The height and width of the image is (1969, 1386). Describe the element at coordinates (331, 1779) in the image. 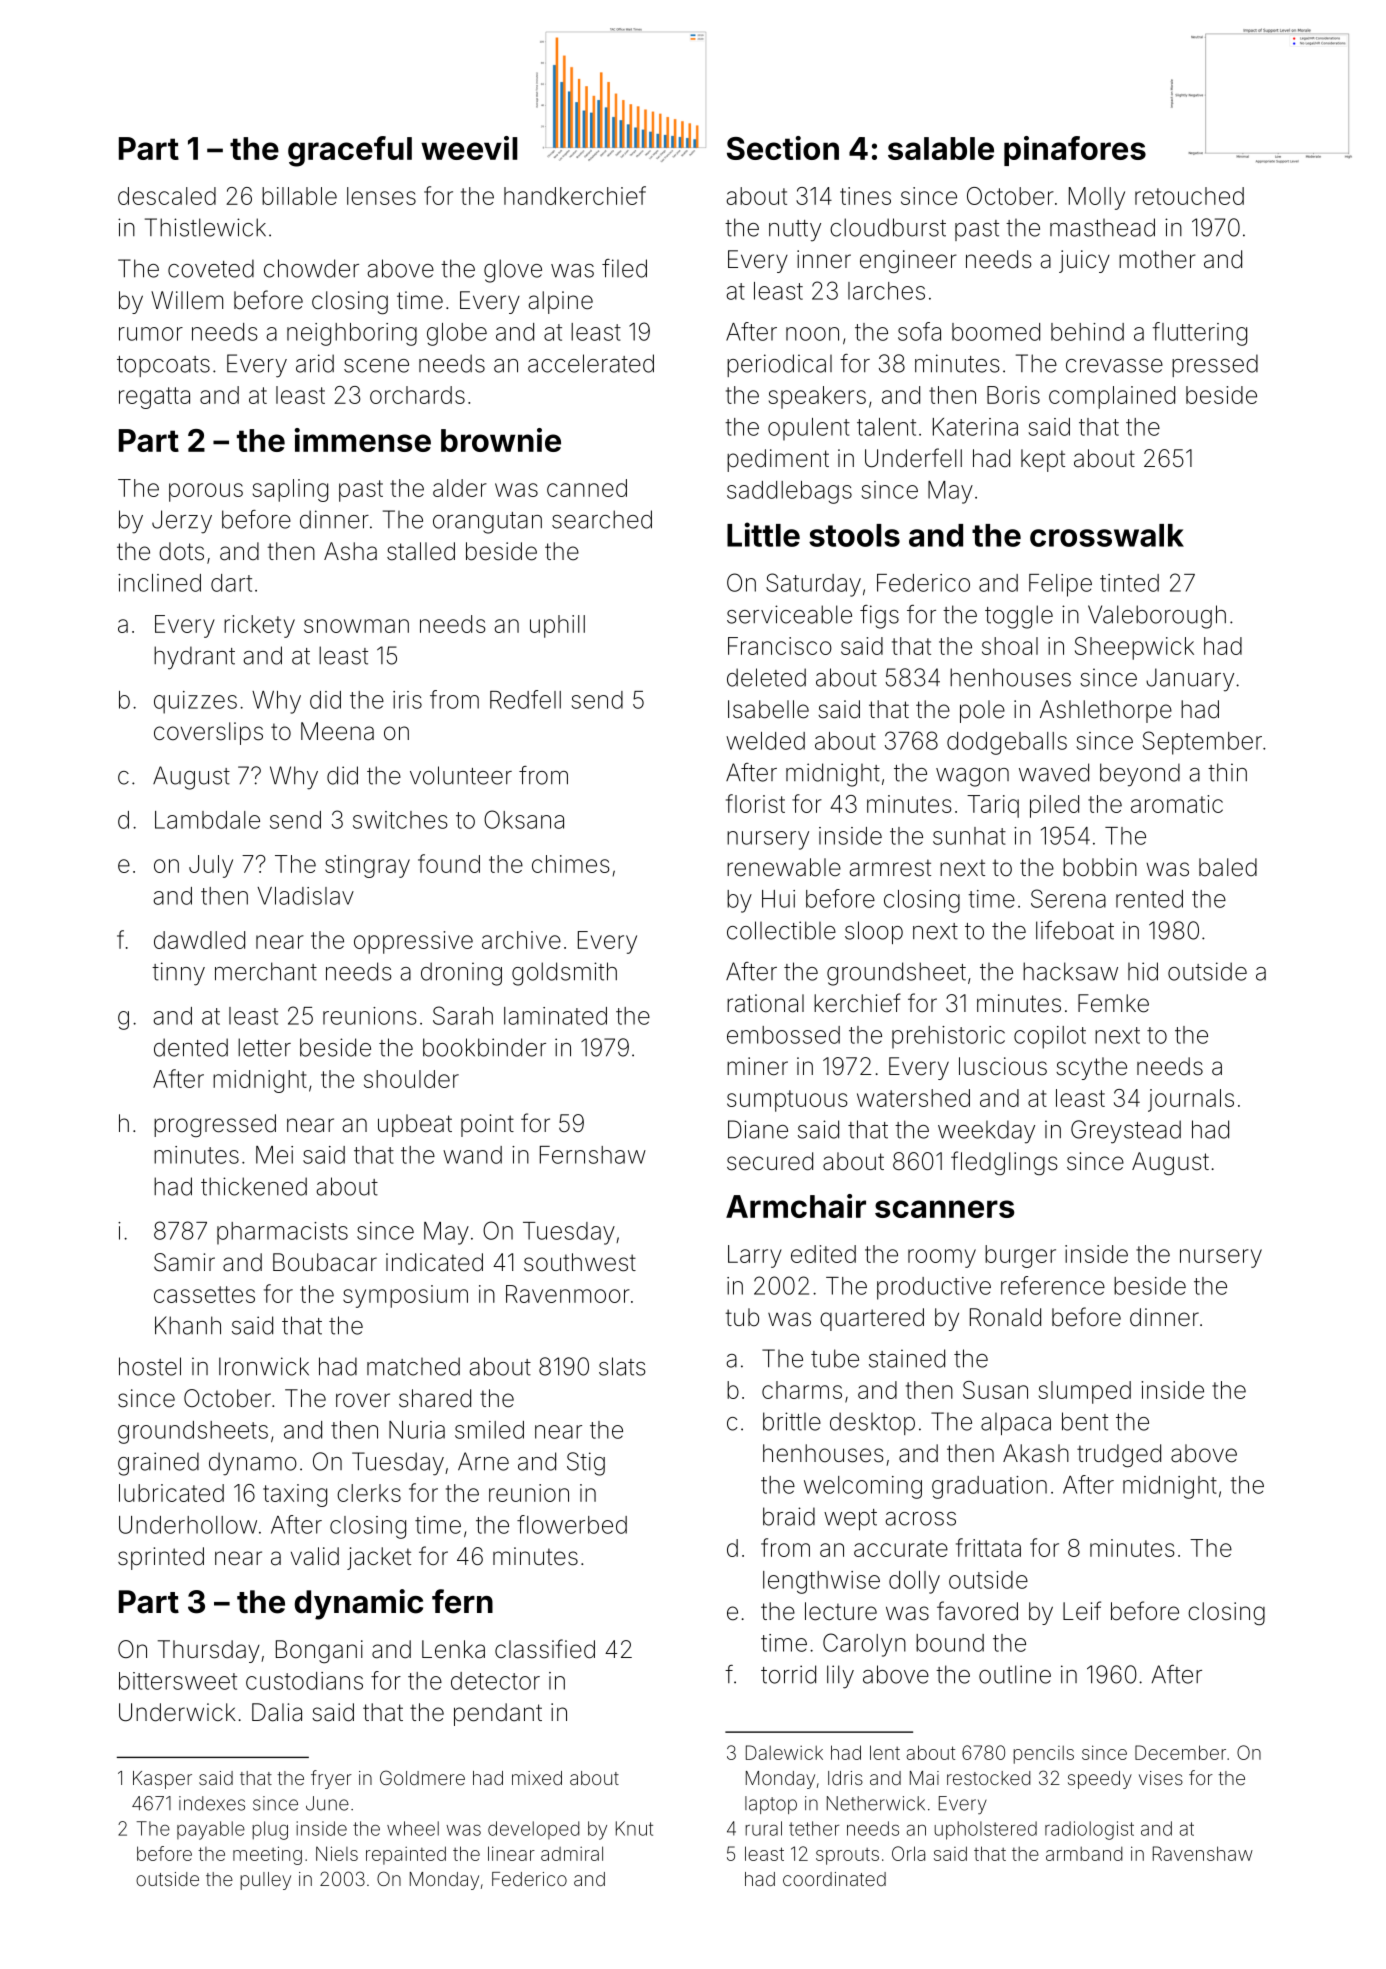

I see `fryer` at that location.
